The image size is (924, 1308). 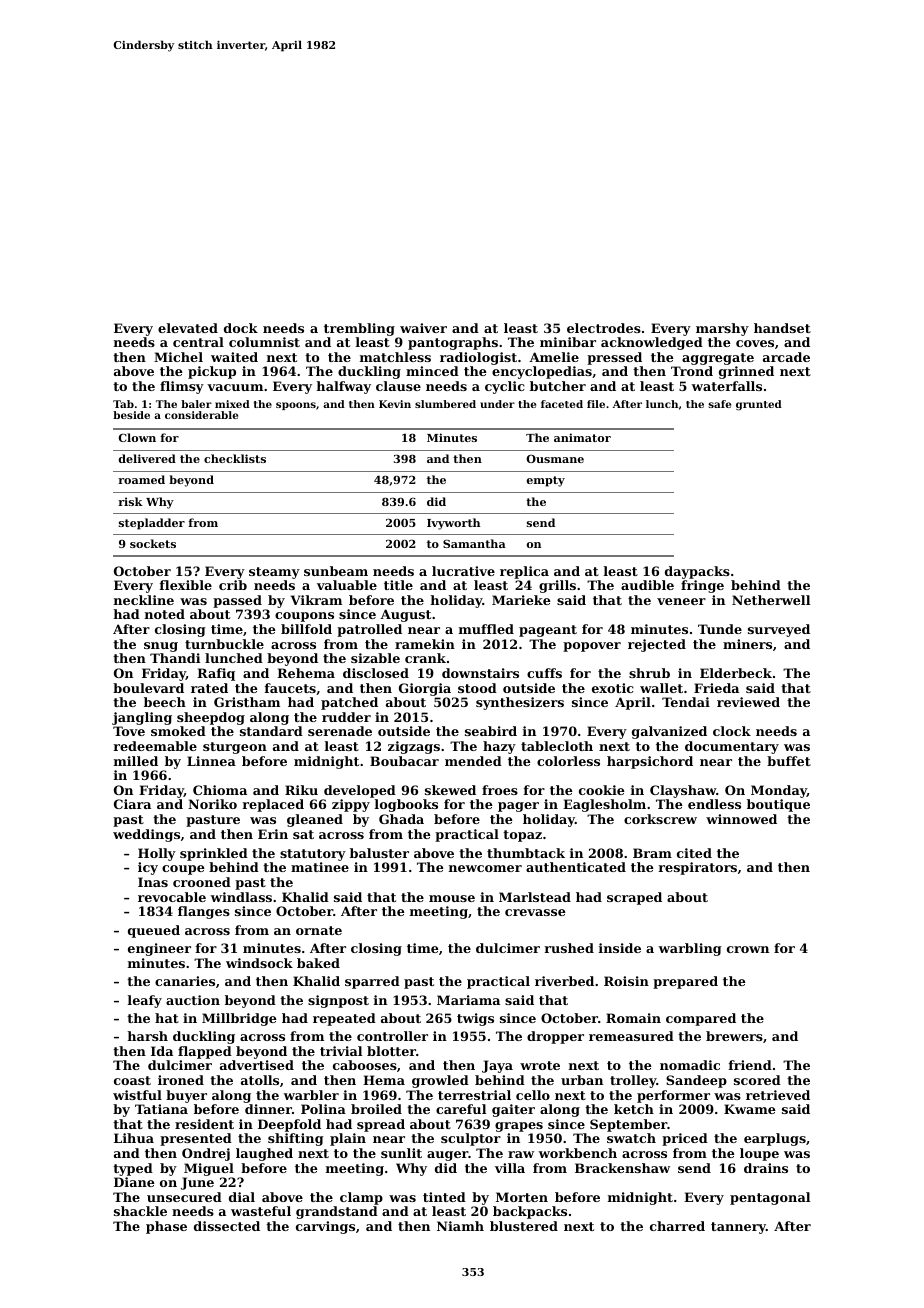 What do you see at coordinates (165, 702) in the image?
I see `beech` at bounding box center [165, 702].
